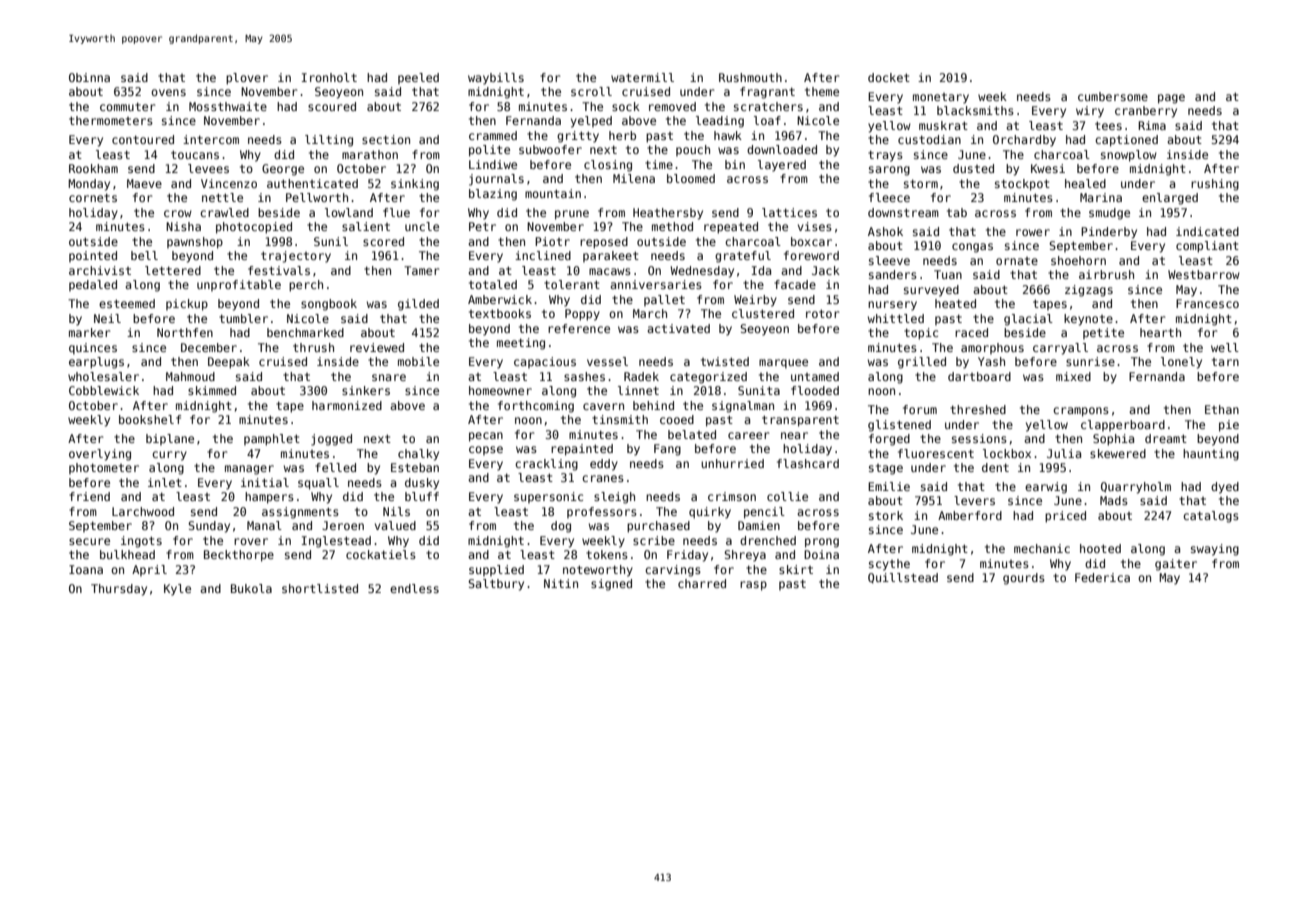 This image has height=924, width=1308. What do you see at coordinates (347, 405) in the image?
I see `harmonized` at bounding box center [347, 405].
